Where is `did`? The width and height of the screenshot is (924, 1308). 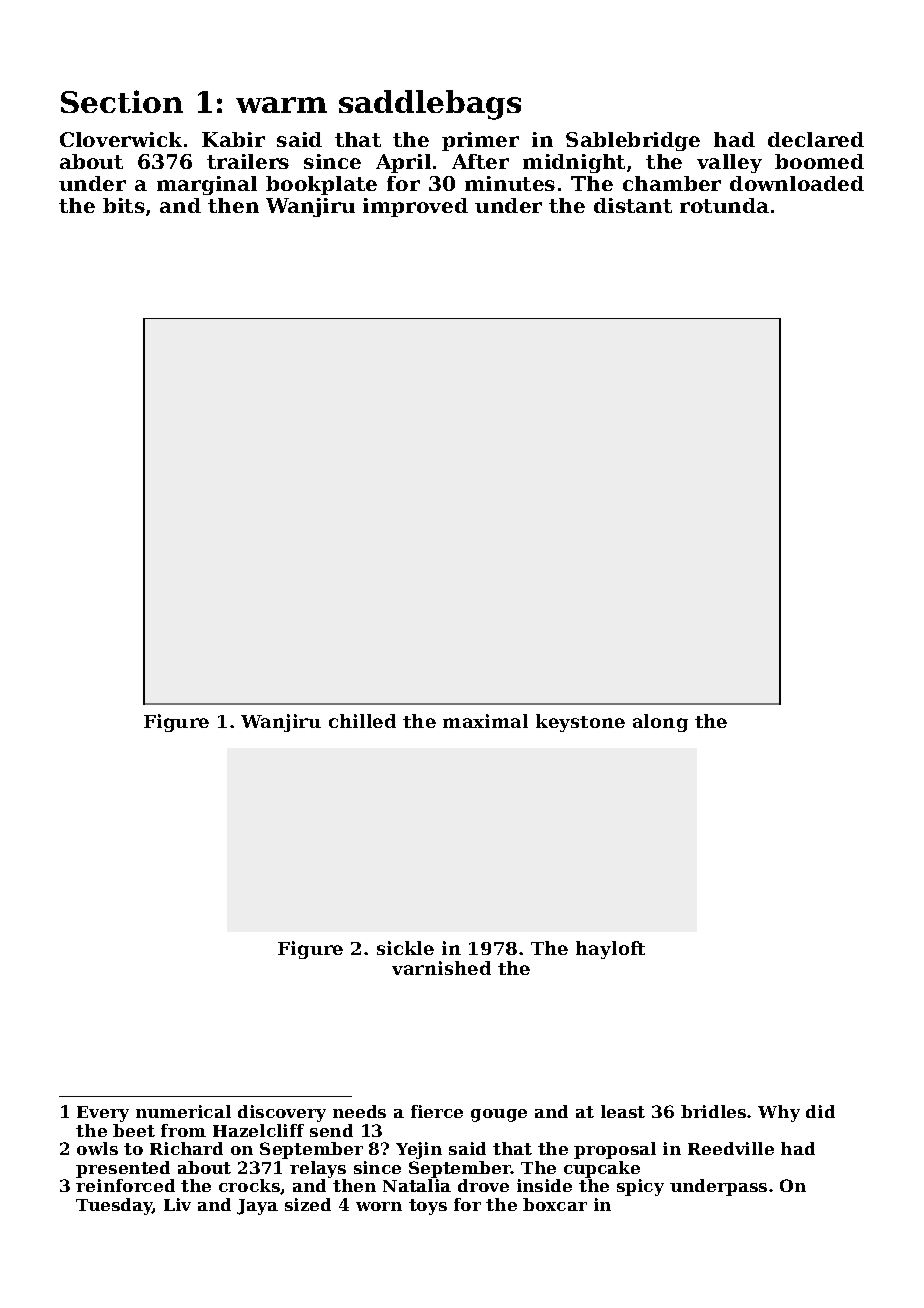 did is located at coordinates (820, 1111).
